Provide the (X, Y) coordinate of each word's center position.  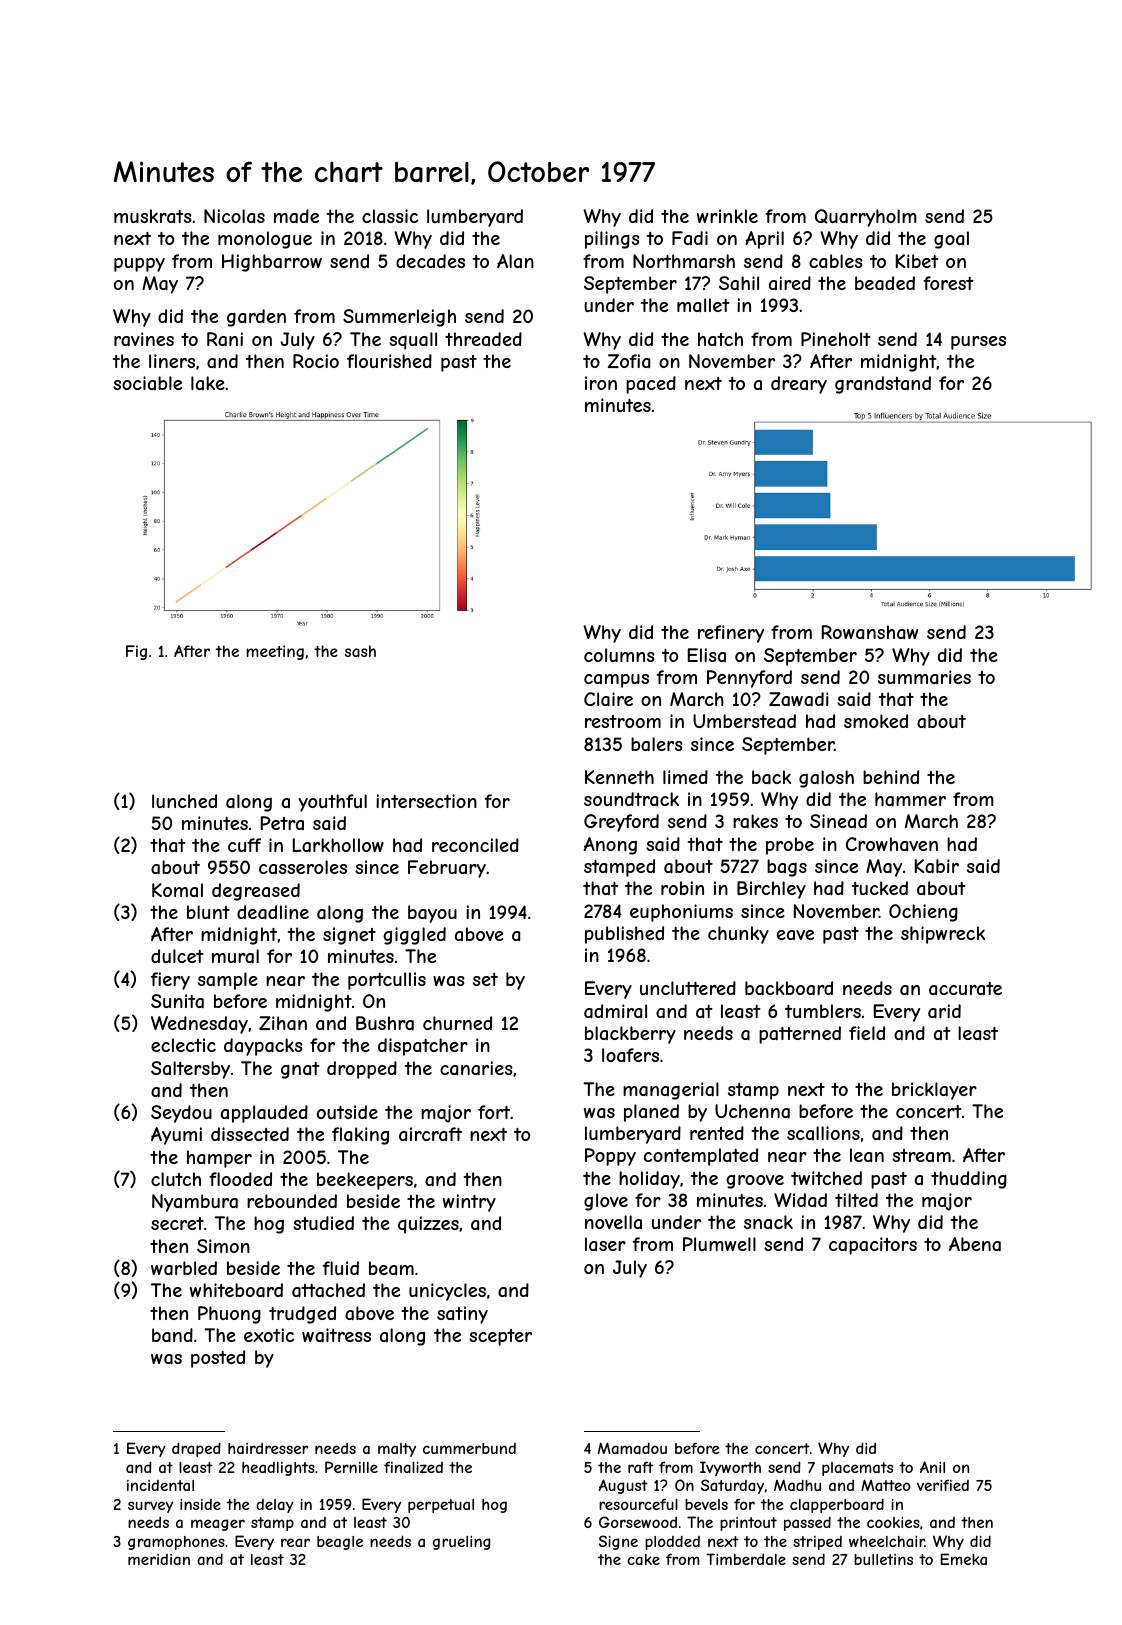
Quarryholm (866, 218)
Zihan (283, 1023)
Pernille (351, 1467)
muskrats (153, 216)
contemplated (701, 1157)
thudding (969, 1180)
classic (390, 216)
